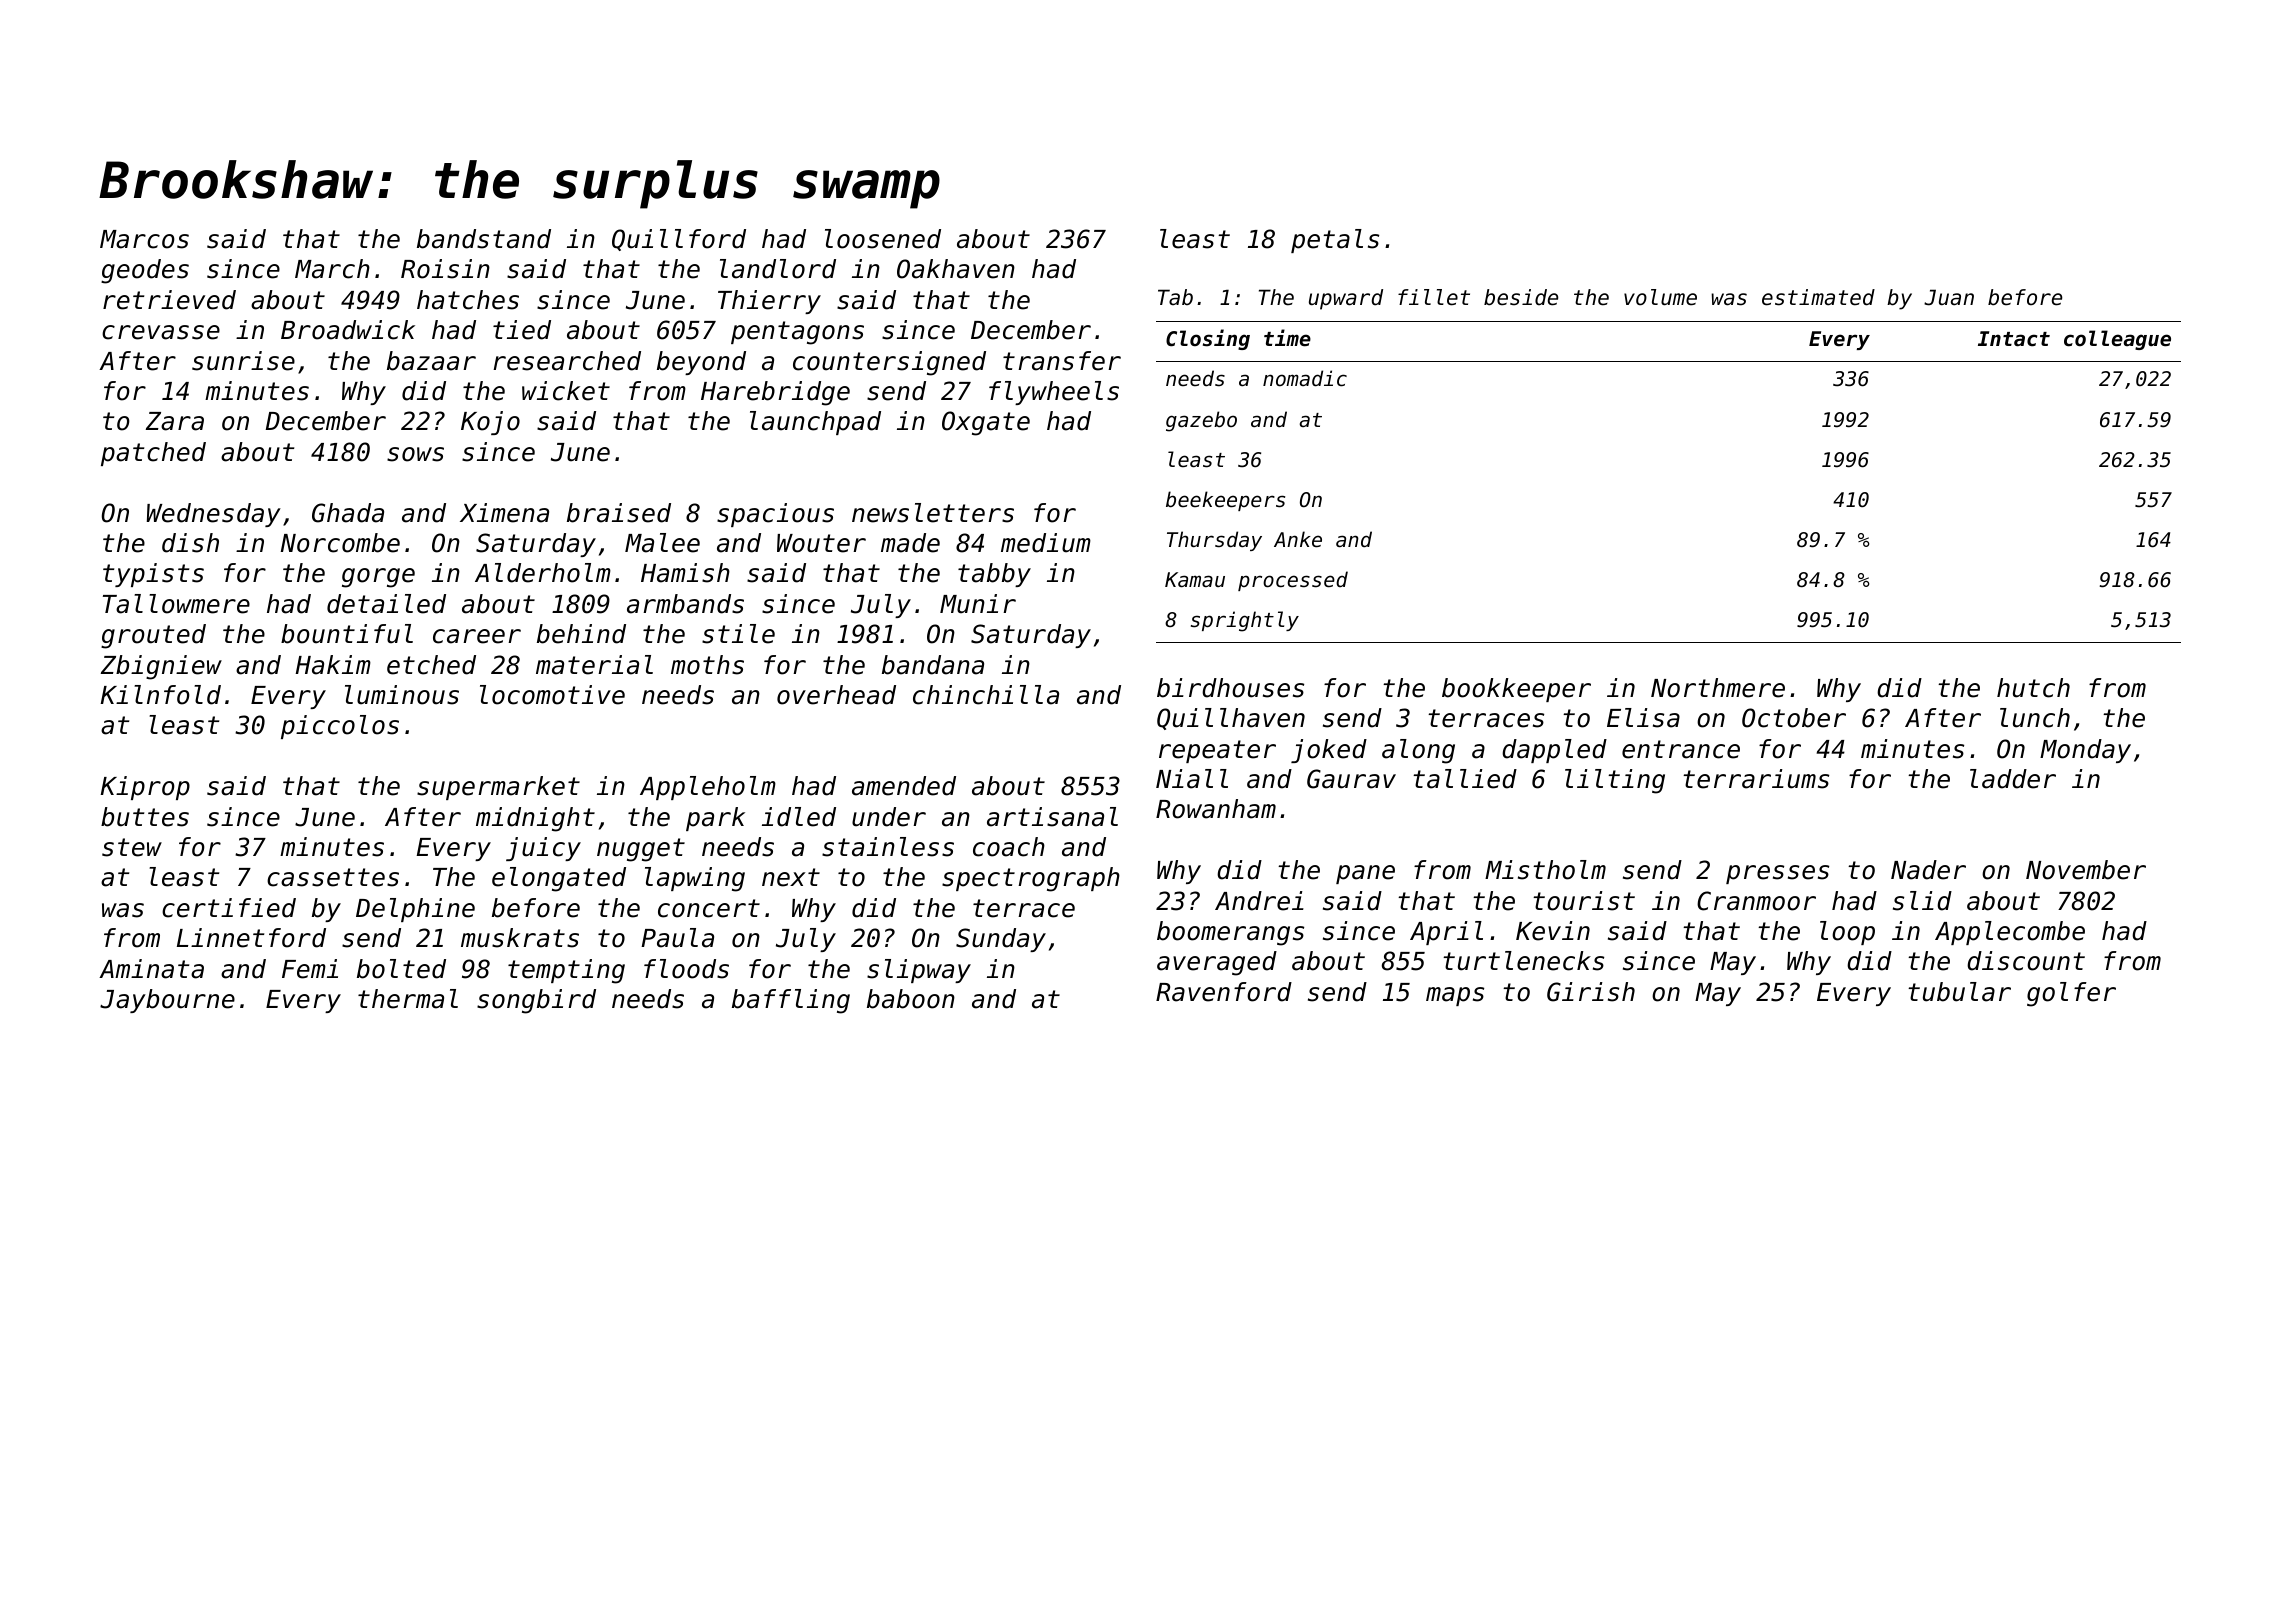 This image has width=2282, height=1614. Describe the element at coordinates (1216, 809) in the image. I see `Rowanham` at that location.
